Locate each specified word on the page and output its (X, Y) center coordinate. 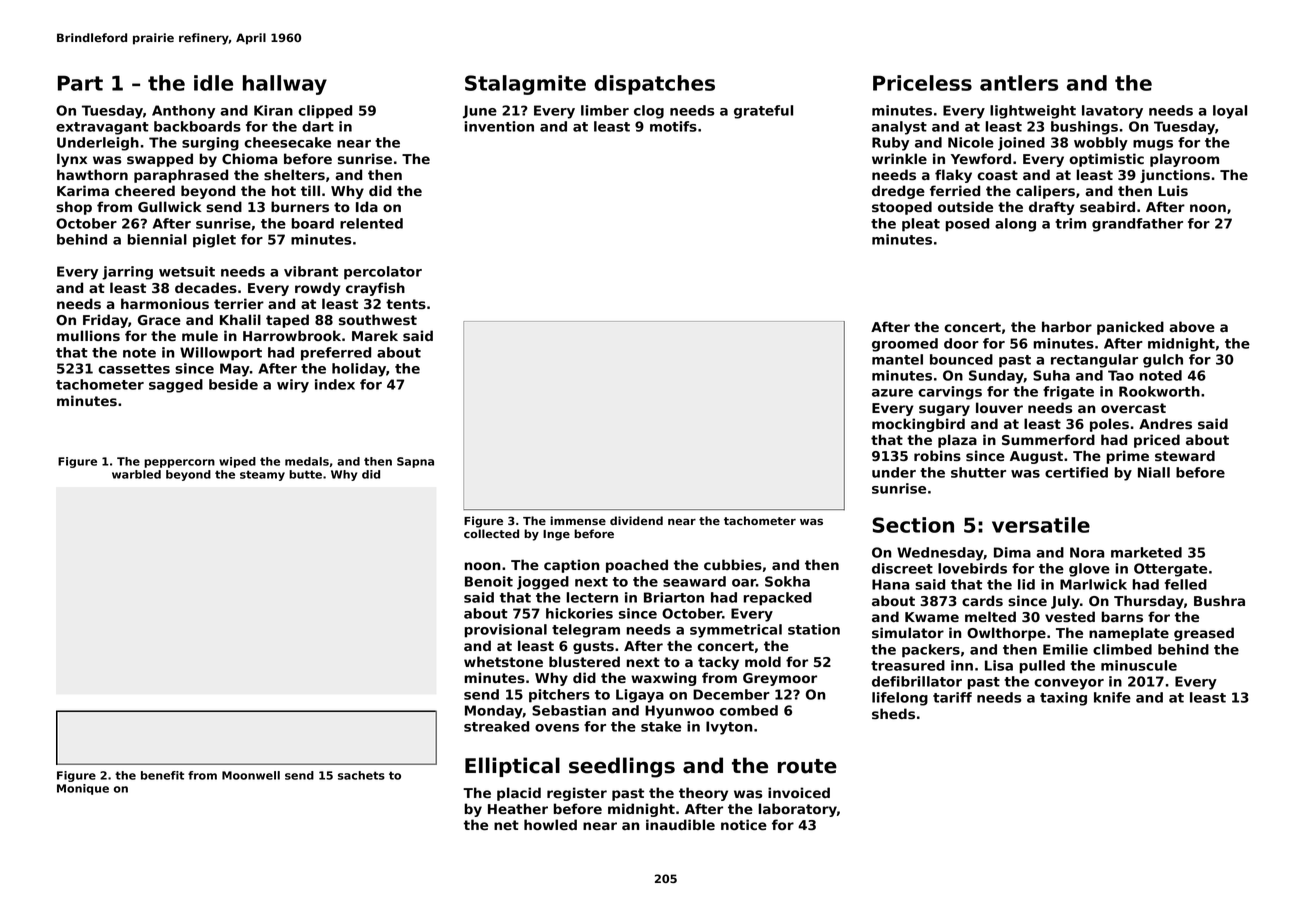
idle (213, 83)
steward (1185, 455)
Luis (1173, 190)
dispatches (654, 85)
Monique (83, 789)
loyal (1230, 112)
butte (305, 474)
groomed (905, 345)
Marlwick (1093, 584)
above (1192, 326)
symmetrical (736, 631)
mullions (88, 335)
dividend (636, 520)
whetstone (503, 661)
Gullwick (170, 206)
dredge (898, 192)
